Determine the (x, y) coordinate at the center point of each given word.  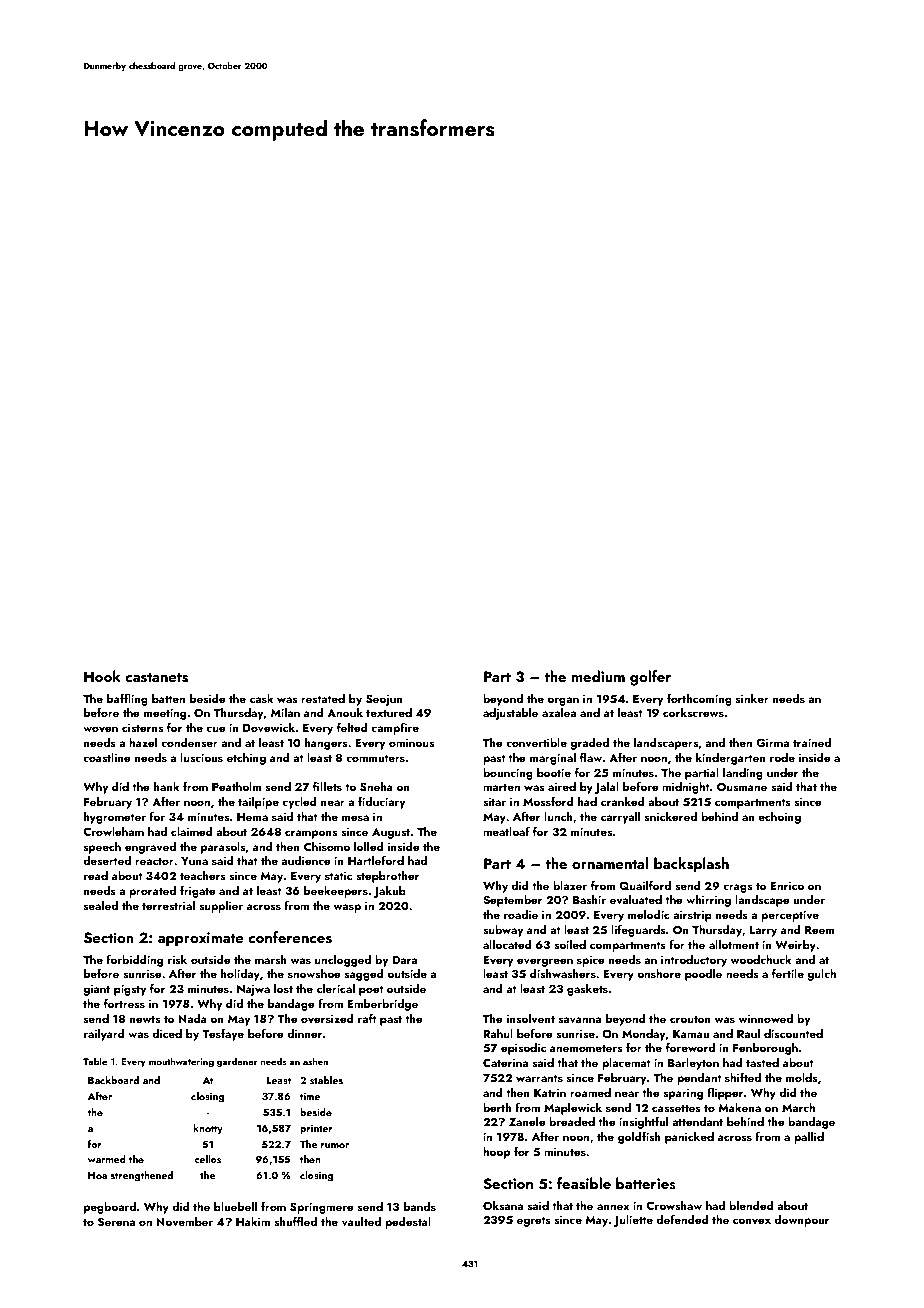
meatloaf (506, 831)
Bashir (589, 899)
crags (737, 888)
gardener (237, 1062)
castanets (156, 678)
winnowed (766, 1018)
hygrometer (115, 818)
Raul (748, 1033)
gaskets (587, 990)
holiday (240, 975)
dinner (304, 1033)
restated (323, 698)
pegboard (110, 1208)
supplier (221, 907)
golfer (650, 678)
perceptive (790, 916)
